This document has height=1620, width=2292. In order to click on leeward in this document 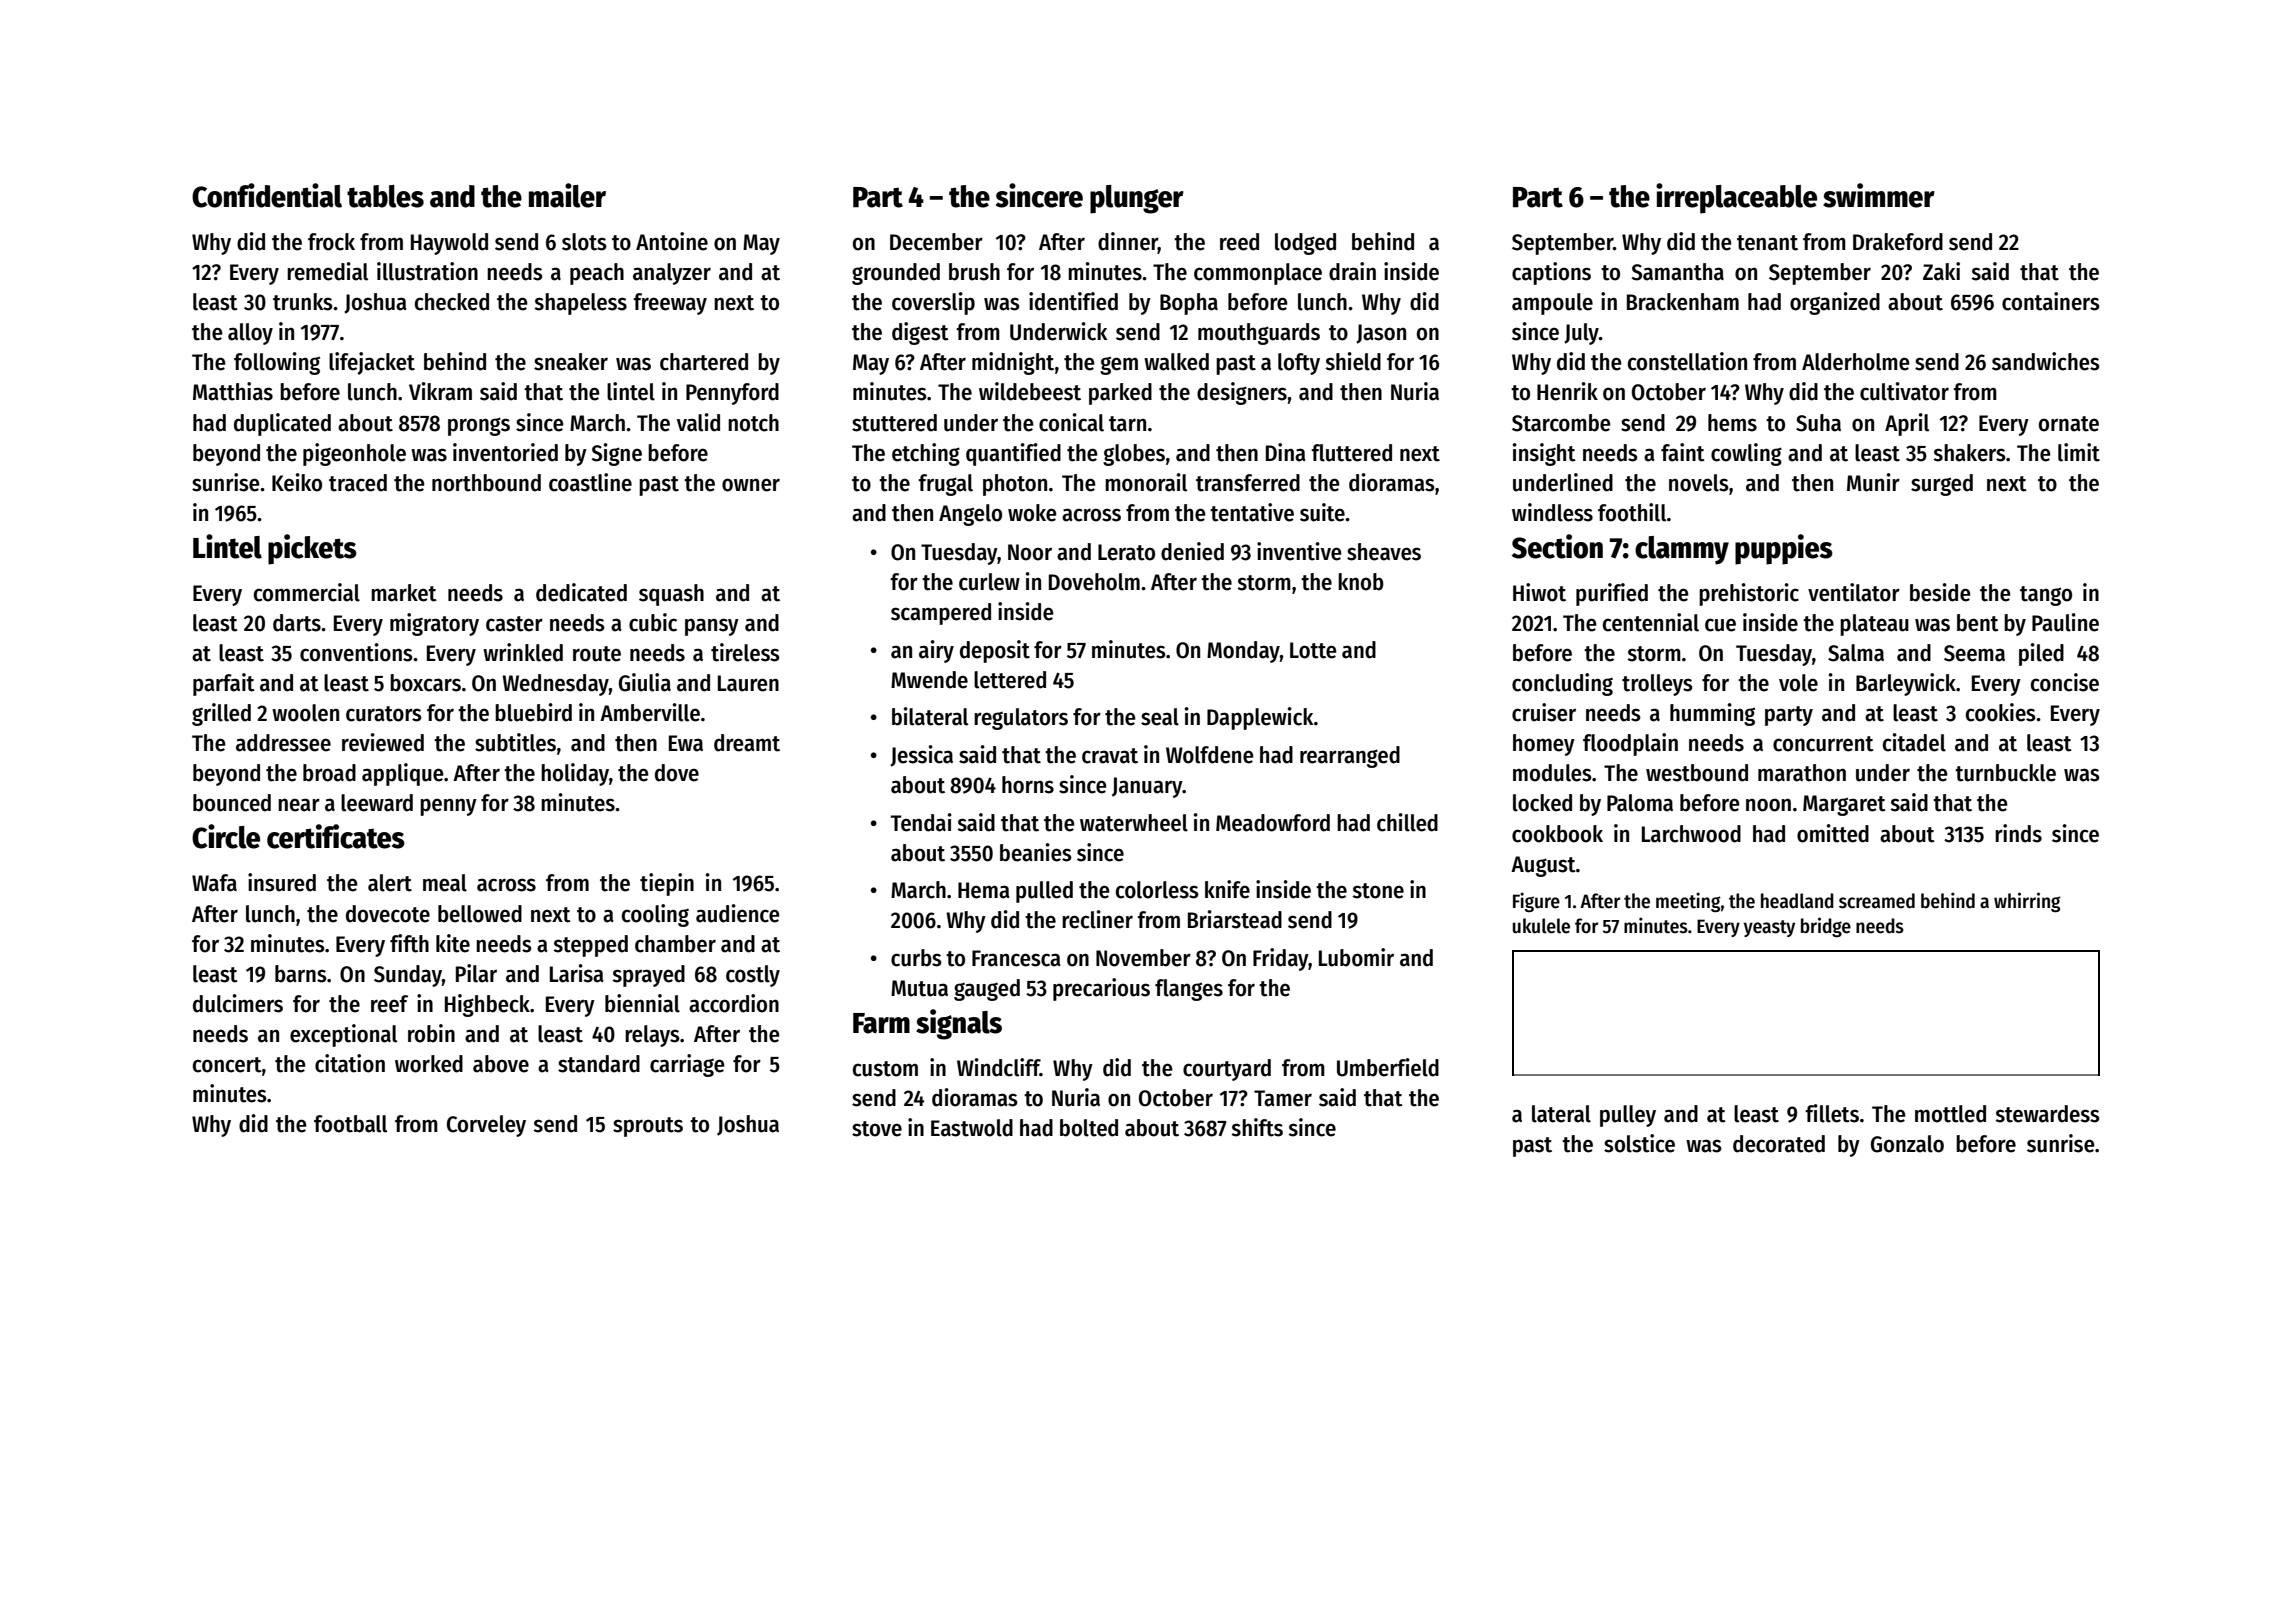, I will do `click(377, 803)`.
